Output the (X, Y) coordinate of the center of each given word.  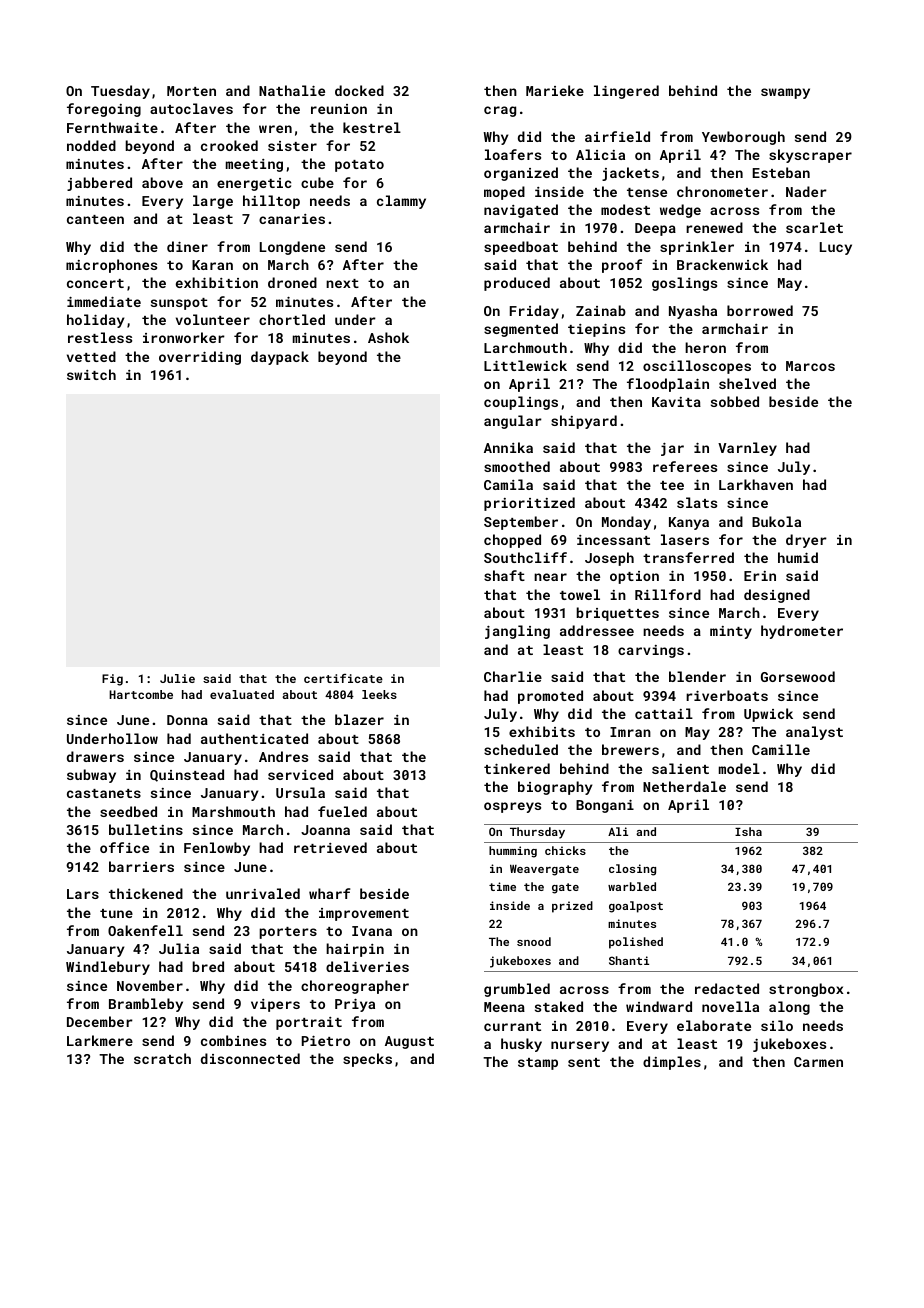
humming (513, 852)
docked (359, 90)
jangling (517, 632)
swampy (785, 93)
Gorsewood (798, 676)
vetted (91, 356)
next (342, 283)
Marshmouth (233, 811)
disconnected (250, 1058)
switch (91, 374)
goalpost (636, 907)
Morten (191, 91)
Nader (806, 191)
